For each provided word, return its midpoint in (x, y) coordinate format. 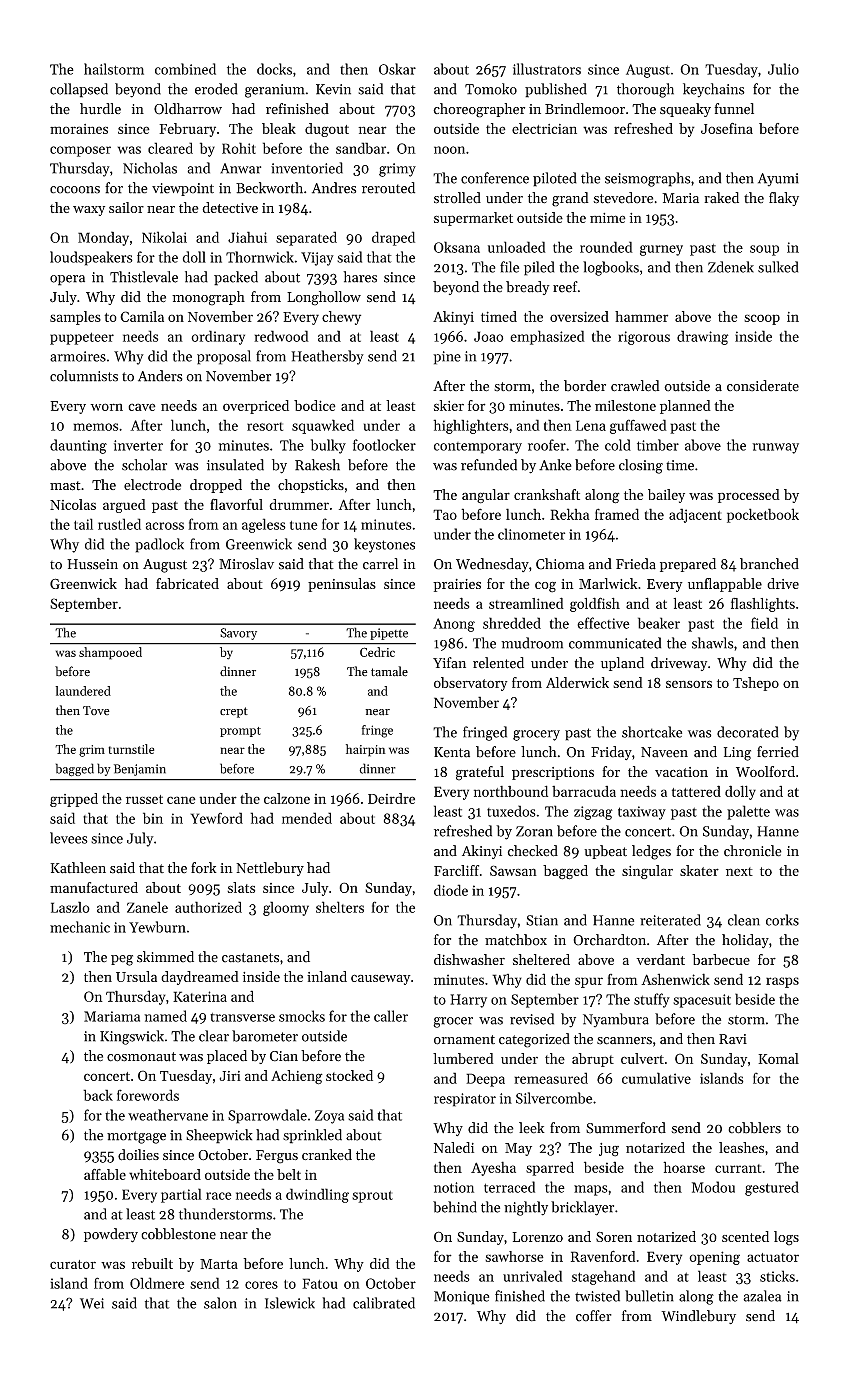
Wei (92, 1303)
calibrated (384, 1303)
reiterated (670, 920)
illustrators (547, 69)
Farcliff (456, 870)
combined (185, 69)
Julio (783, 69)
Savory (238, 634)
